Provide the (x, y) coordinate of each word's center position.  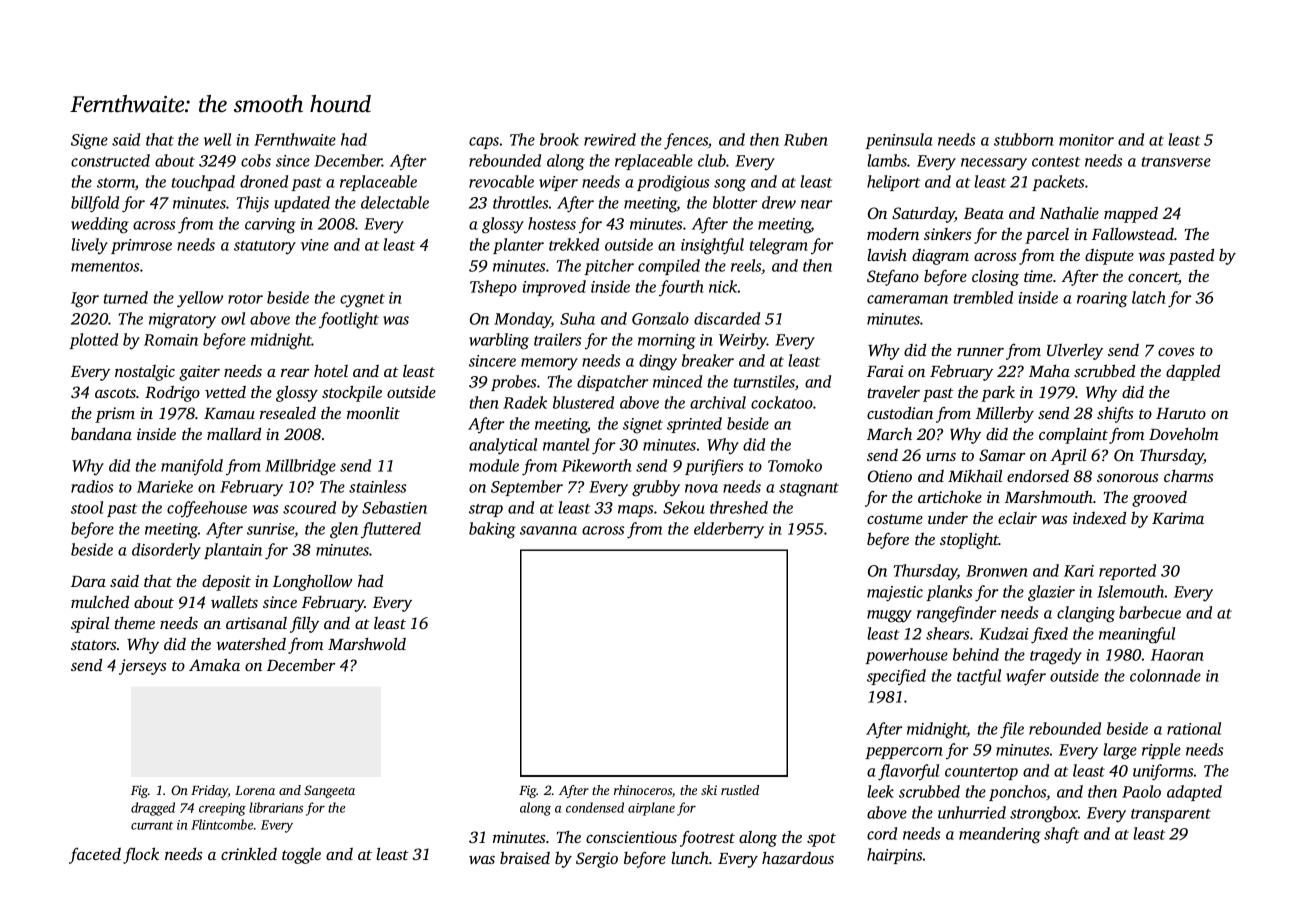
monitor (1086, 140)
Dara (88, 581)
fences (686, 141)
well (217, 139)
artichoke (950, 497)
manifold (192, 467)
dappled (1193, 372)
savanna (548, 530)
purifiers (714, 467)
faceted (95, 856)
